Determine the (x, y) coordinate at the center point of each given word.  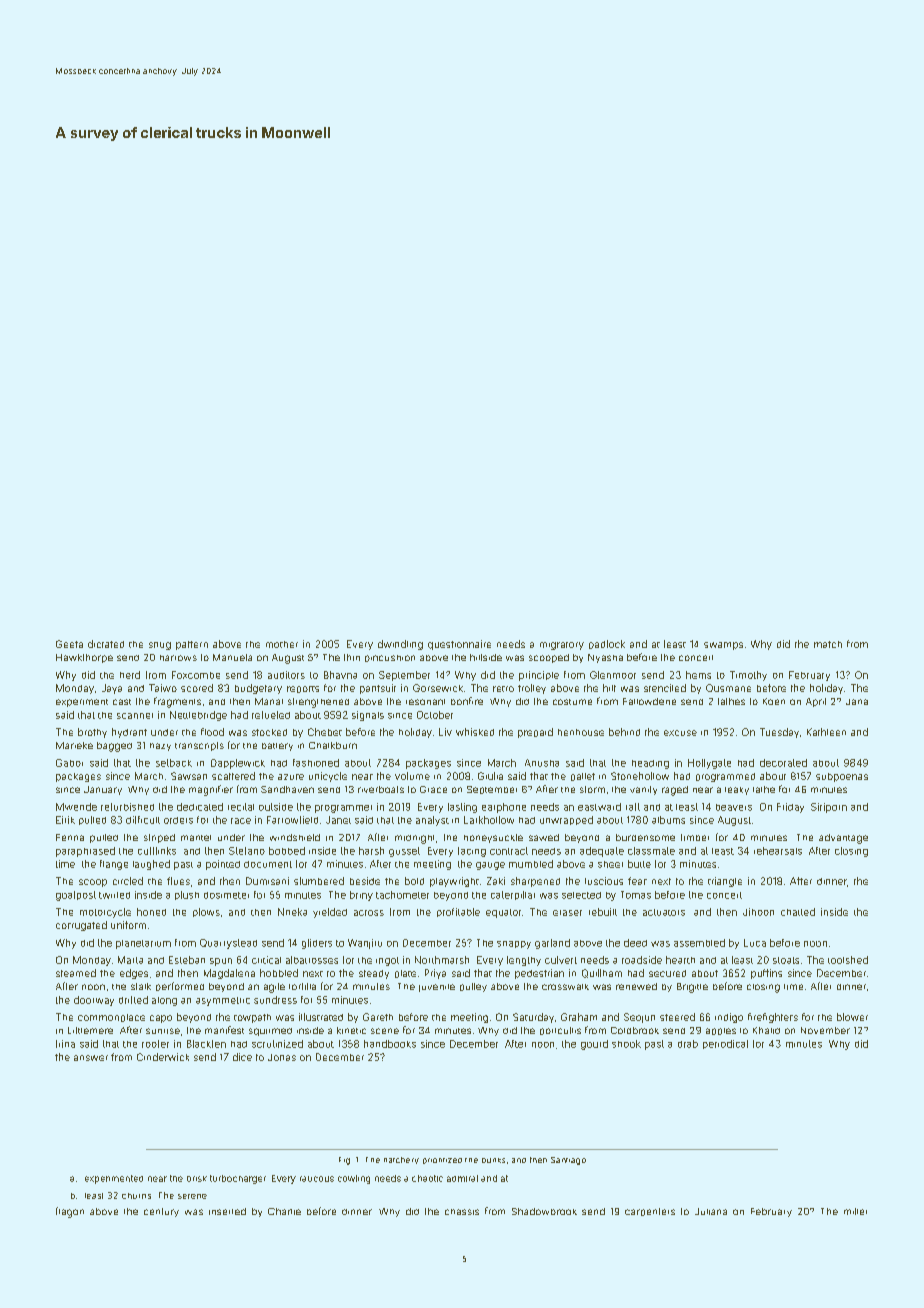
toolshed (848, 960)
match (828, 644)
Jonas (282, 1057)
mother (282, 644)
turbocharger (238, 1179)
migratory (562, 646)
